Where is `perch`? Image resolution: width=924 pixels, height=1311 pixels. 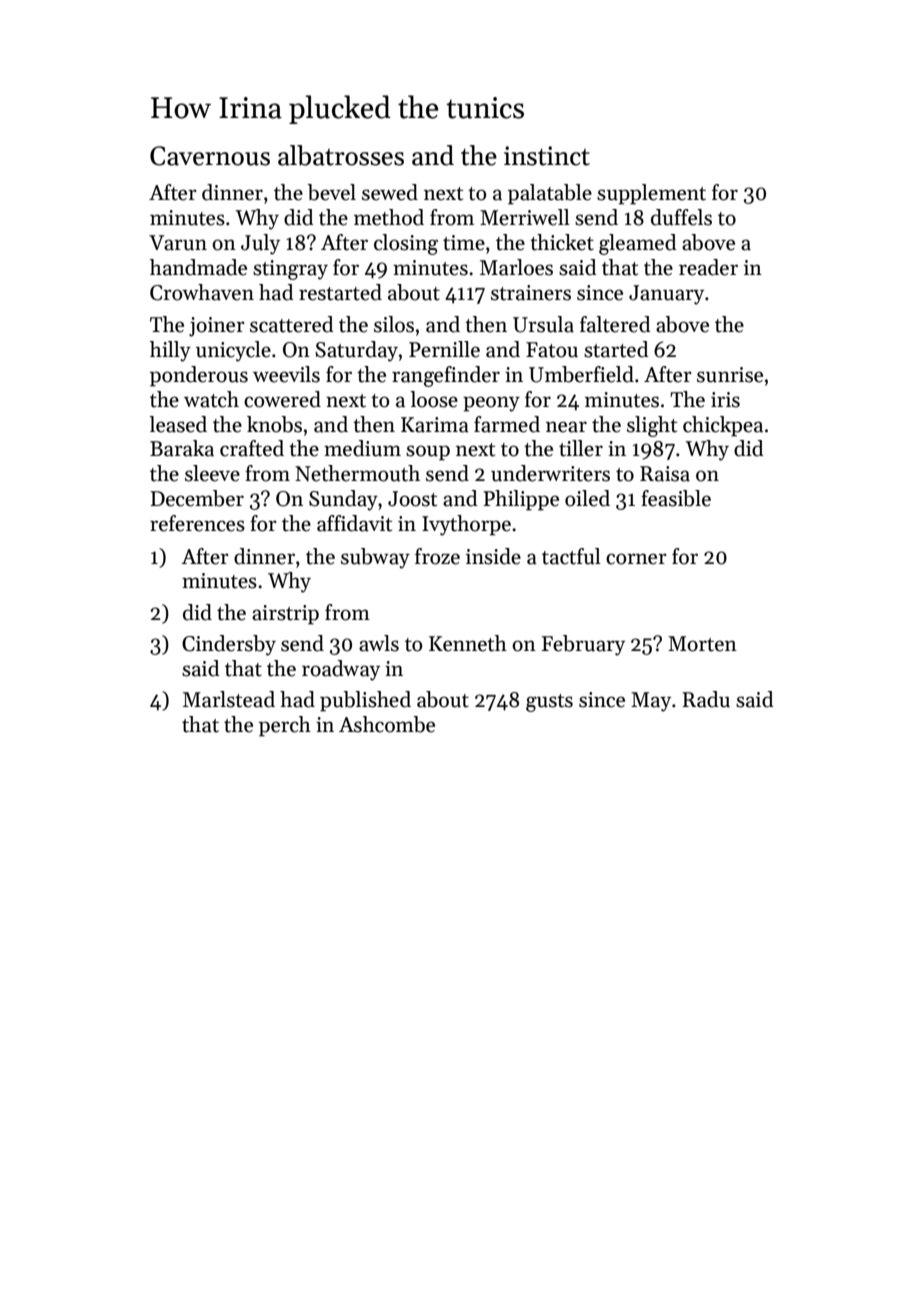 perch is located at coordinates (285, 726).
